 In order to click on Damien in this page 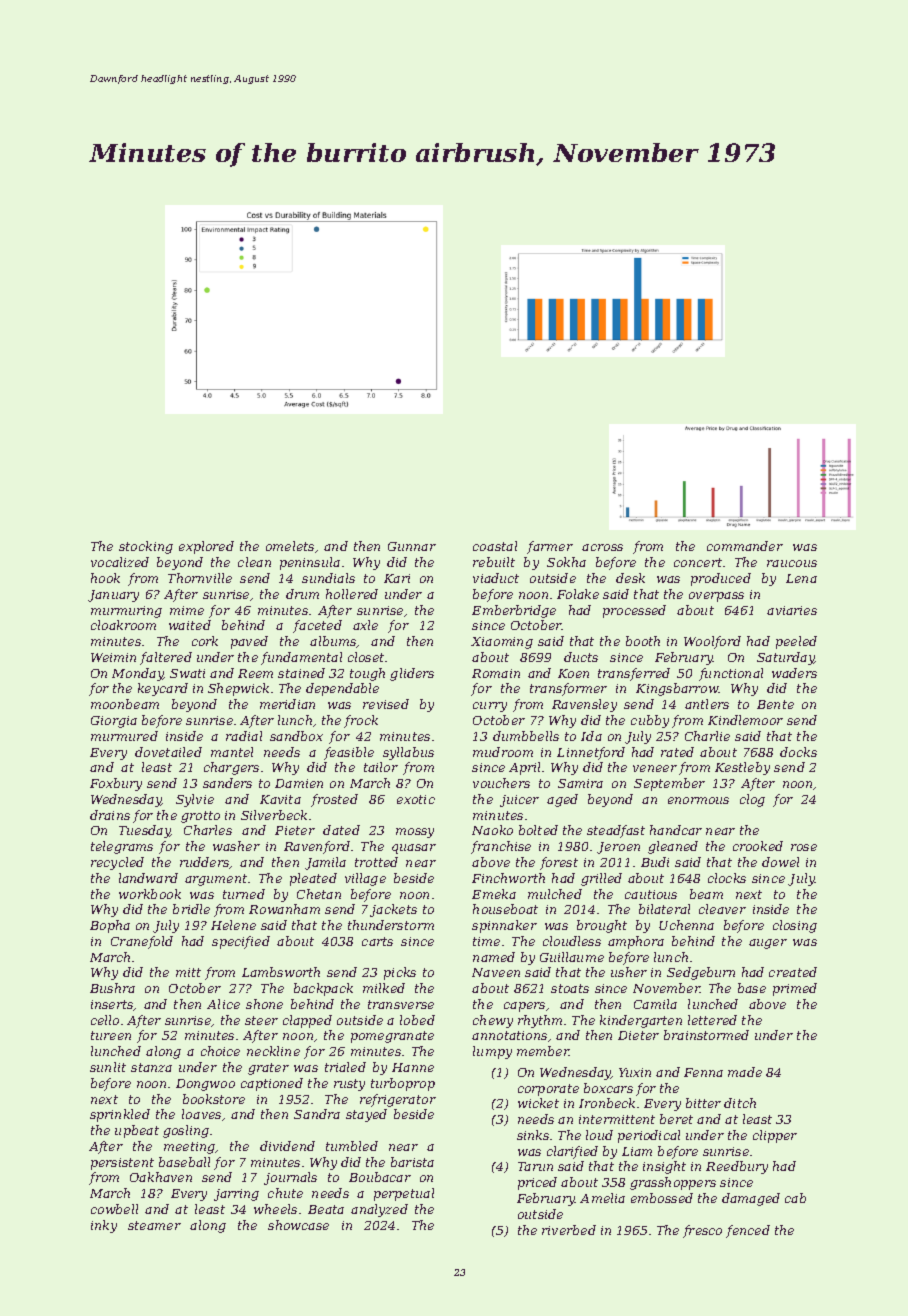, I will do `click(299, 783)`.
